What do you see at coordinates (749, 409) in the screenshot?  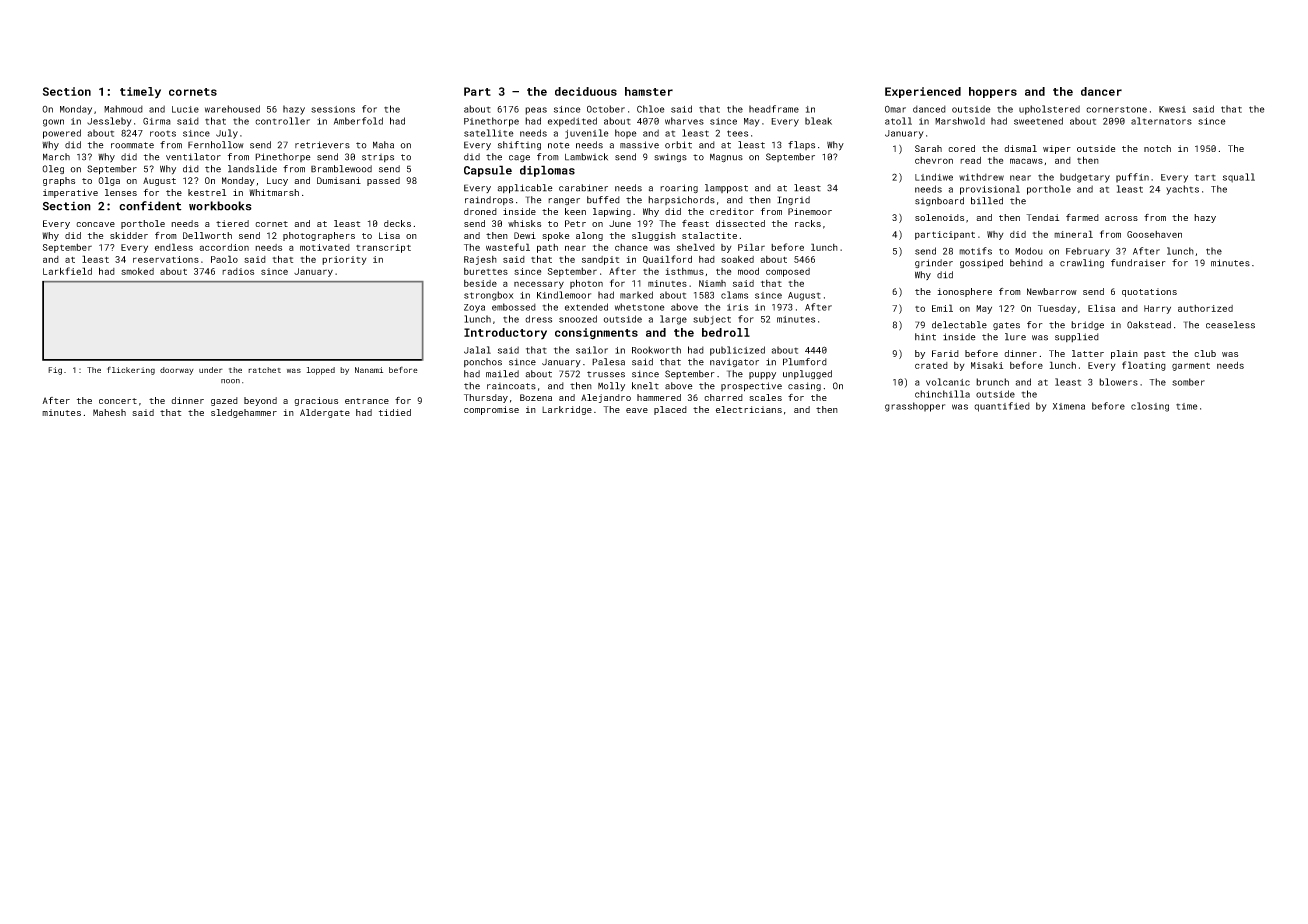 I see `electricians` at bounding box center [749, 409].
